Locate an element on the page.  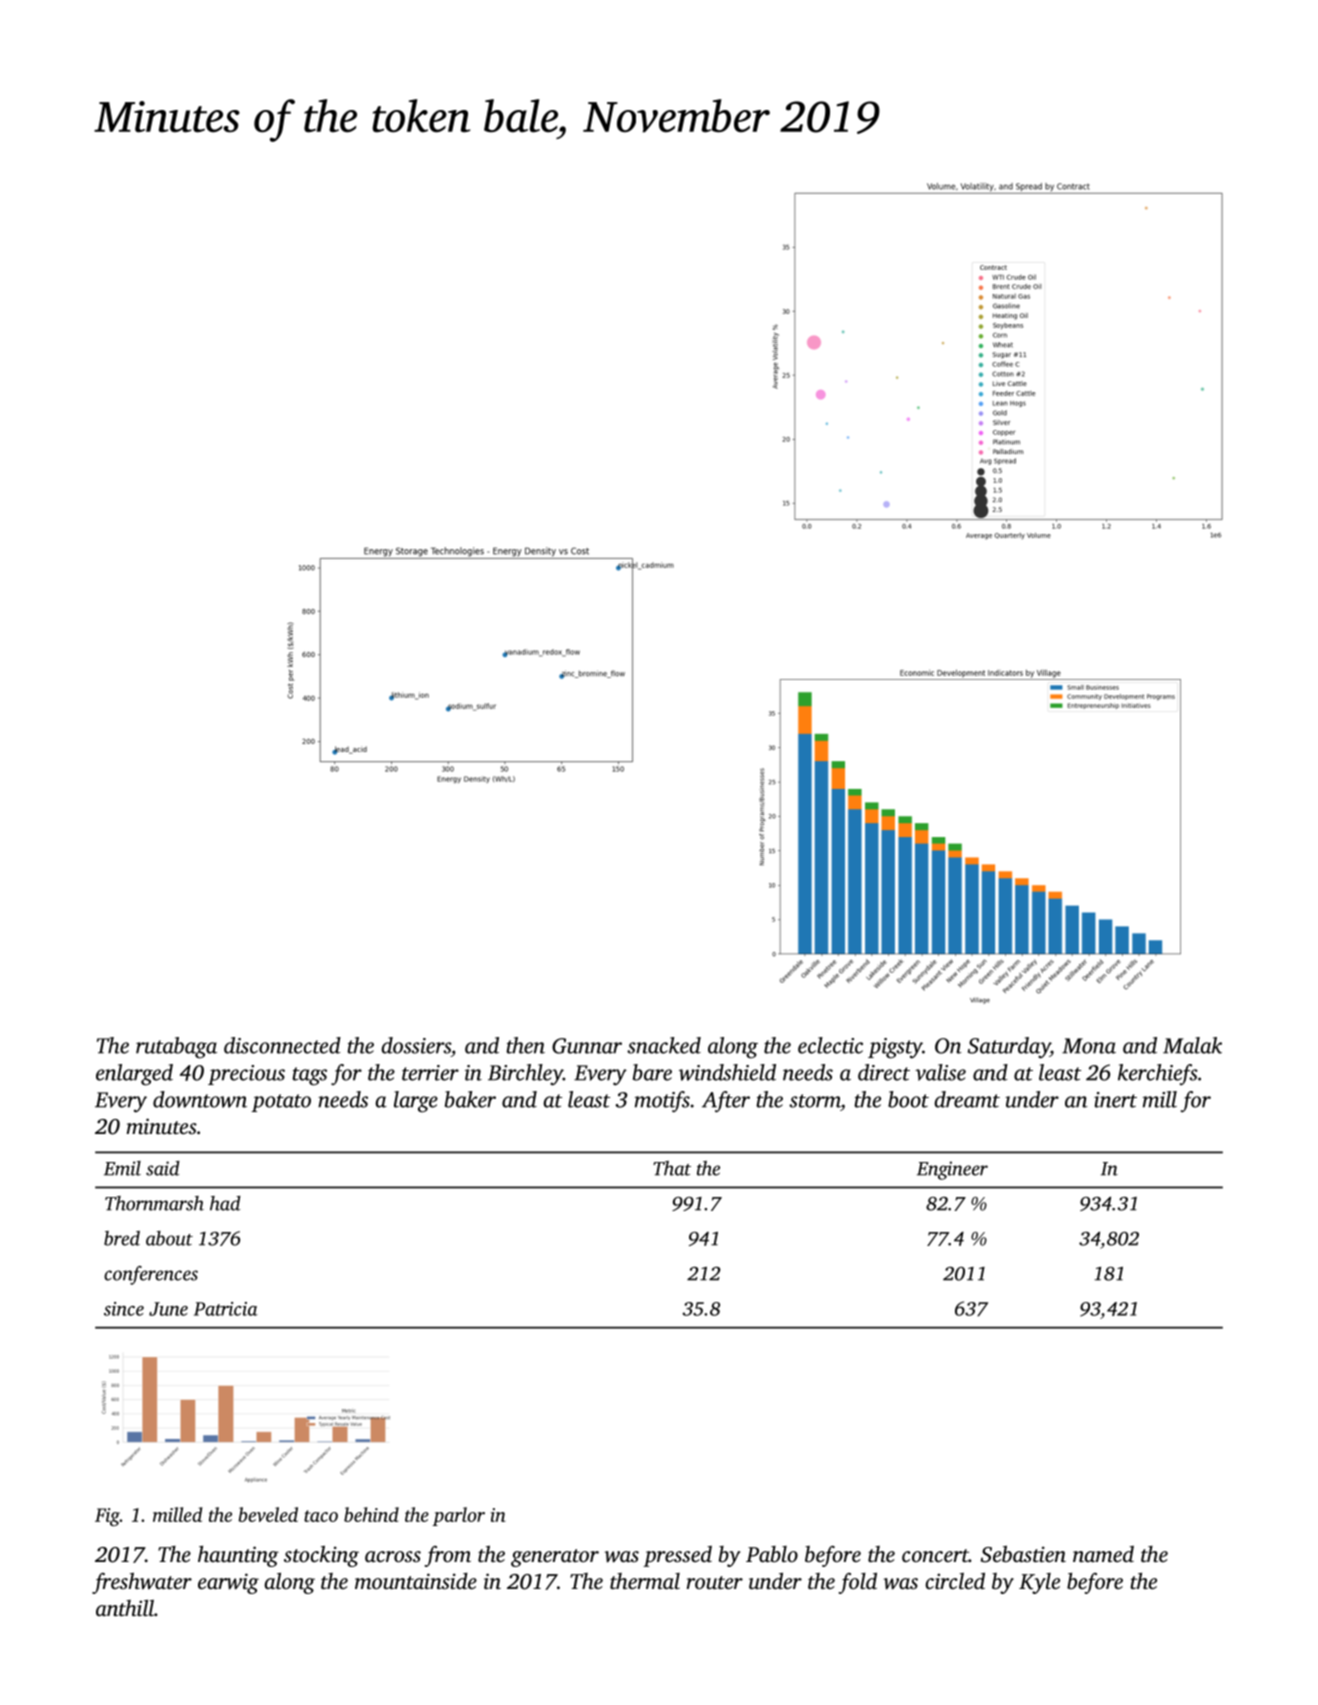
Engineer is located at coordinates (952, 1170).
